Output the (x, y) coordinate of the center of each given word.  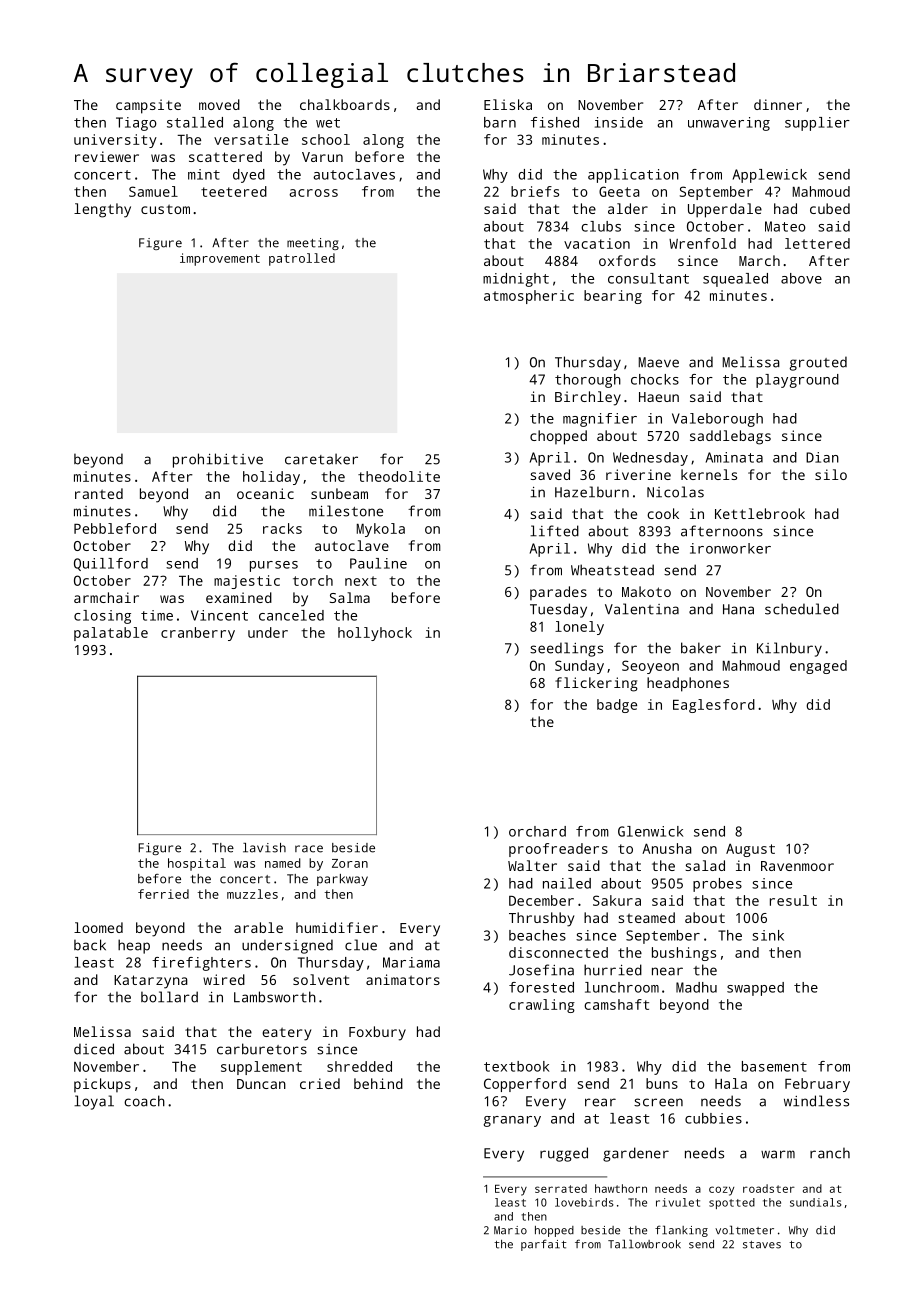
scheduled (802, 609)
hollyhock (375, 634)
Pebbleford (115, 528)
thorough (588, 381)
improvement (220, 259)
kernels (709, 474)
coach (144, 1101)
